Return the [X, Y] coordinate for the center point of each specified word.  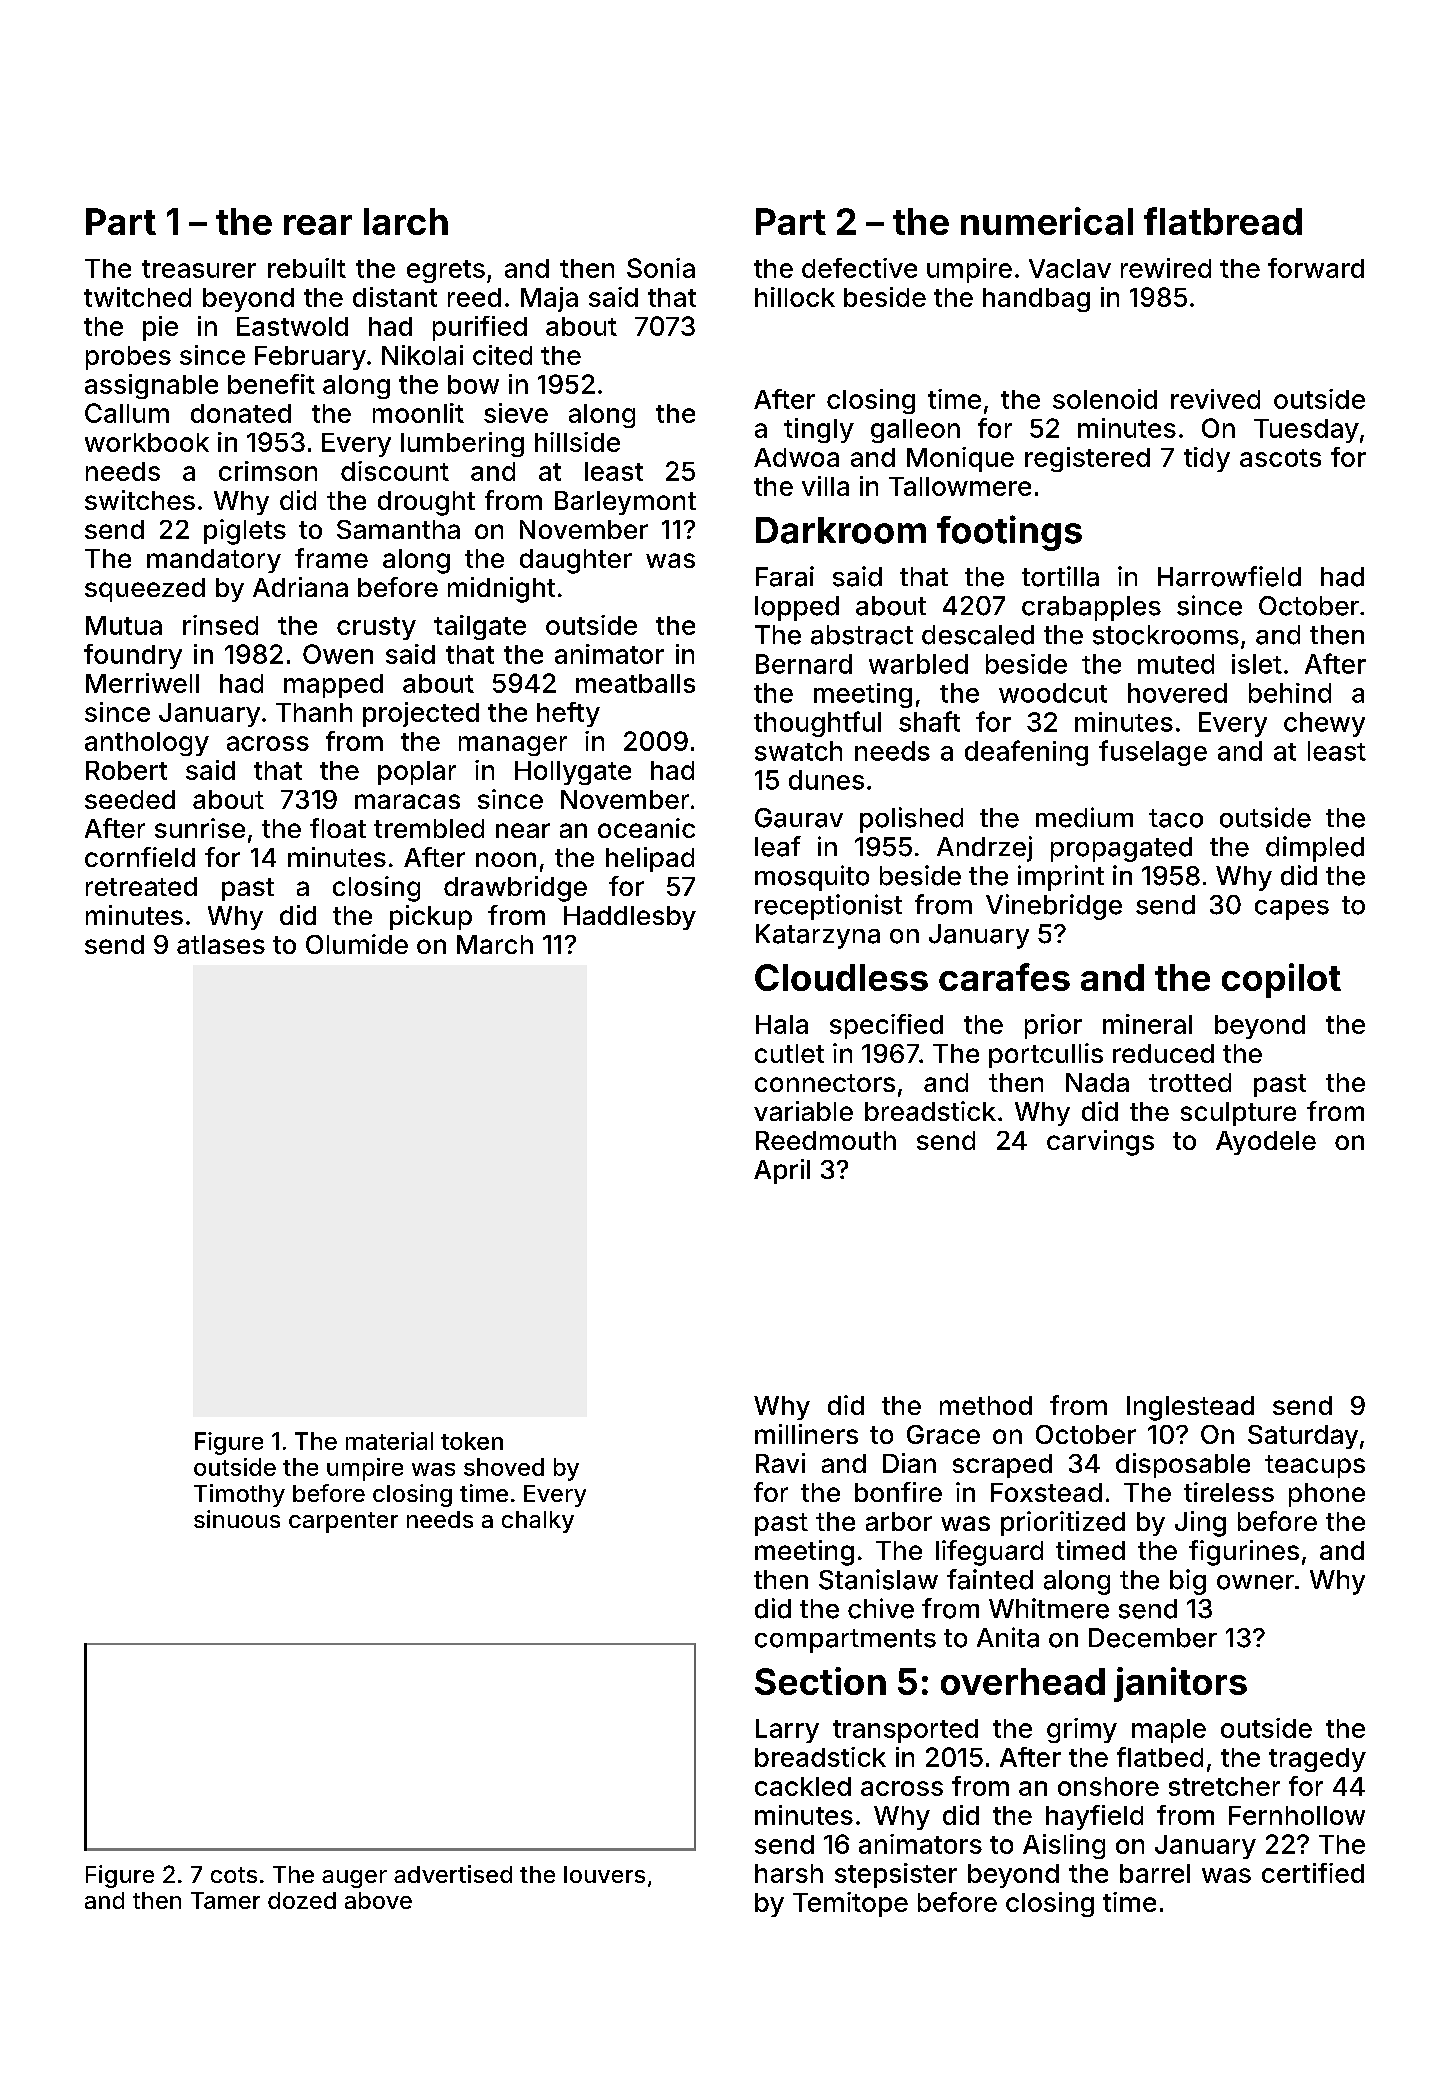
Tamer [225, 1900]
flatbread [1223, 221]
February [310, 358]
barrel [1155, 1873]
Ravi [780, 1463]
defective [859, 268]
